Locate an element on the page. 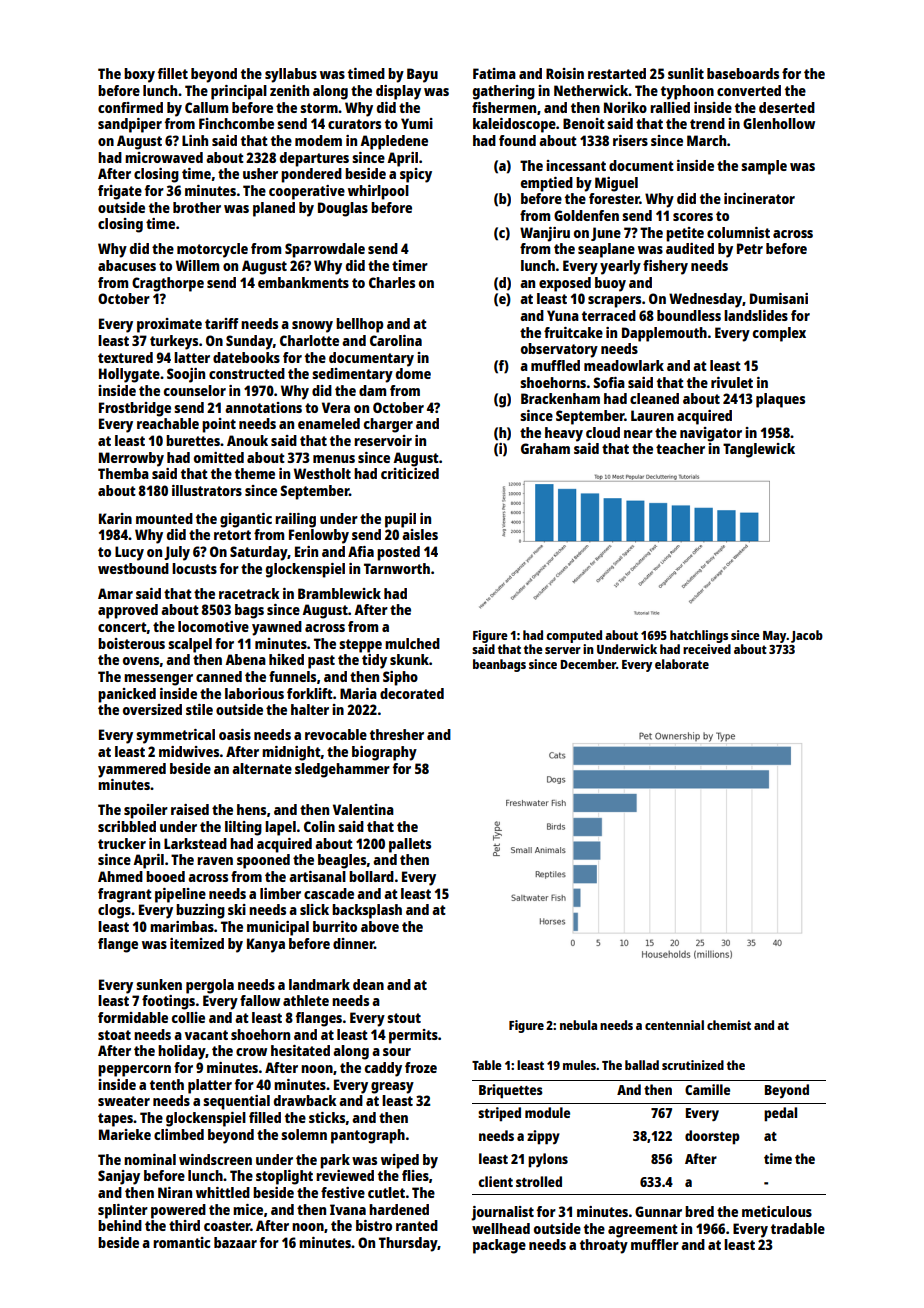  ranted is located at coordinates (417, 1225).
